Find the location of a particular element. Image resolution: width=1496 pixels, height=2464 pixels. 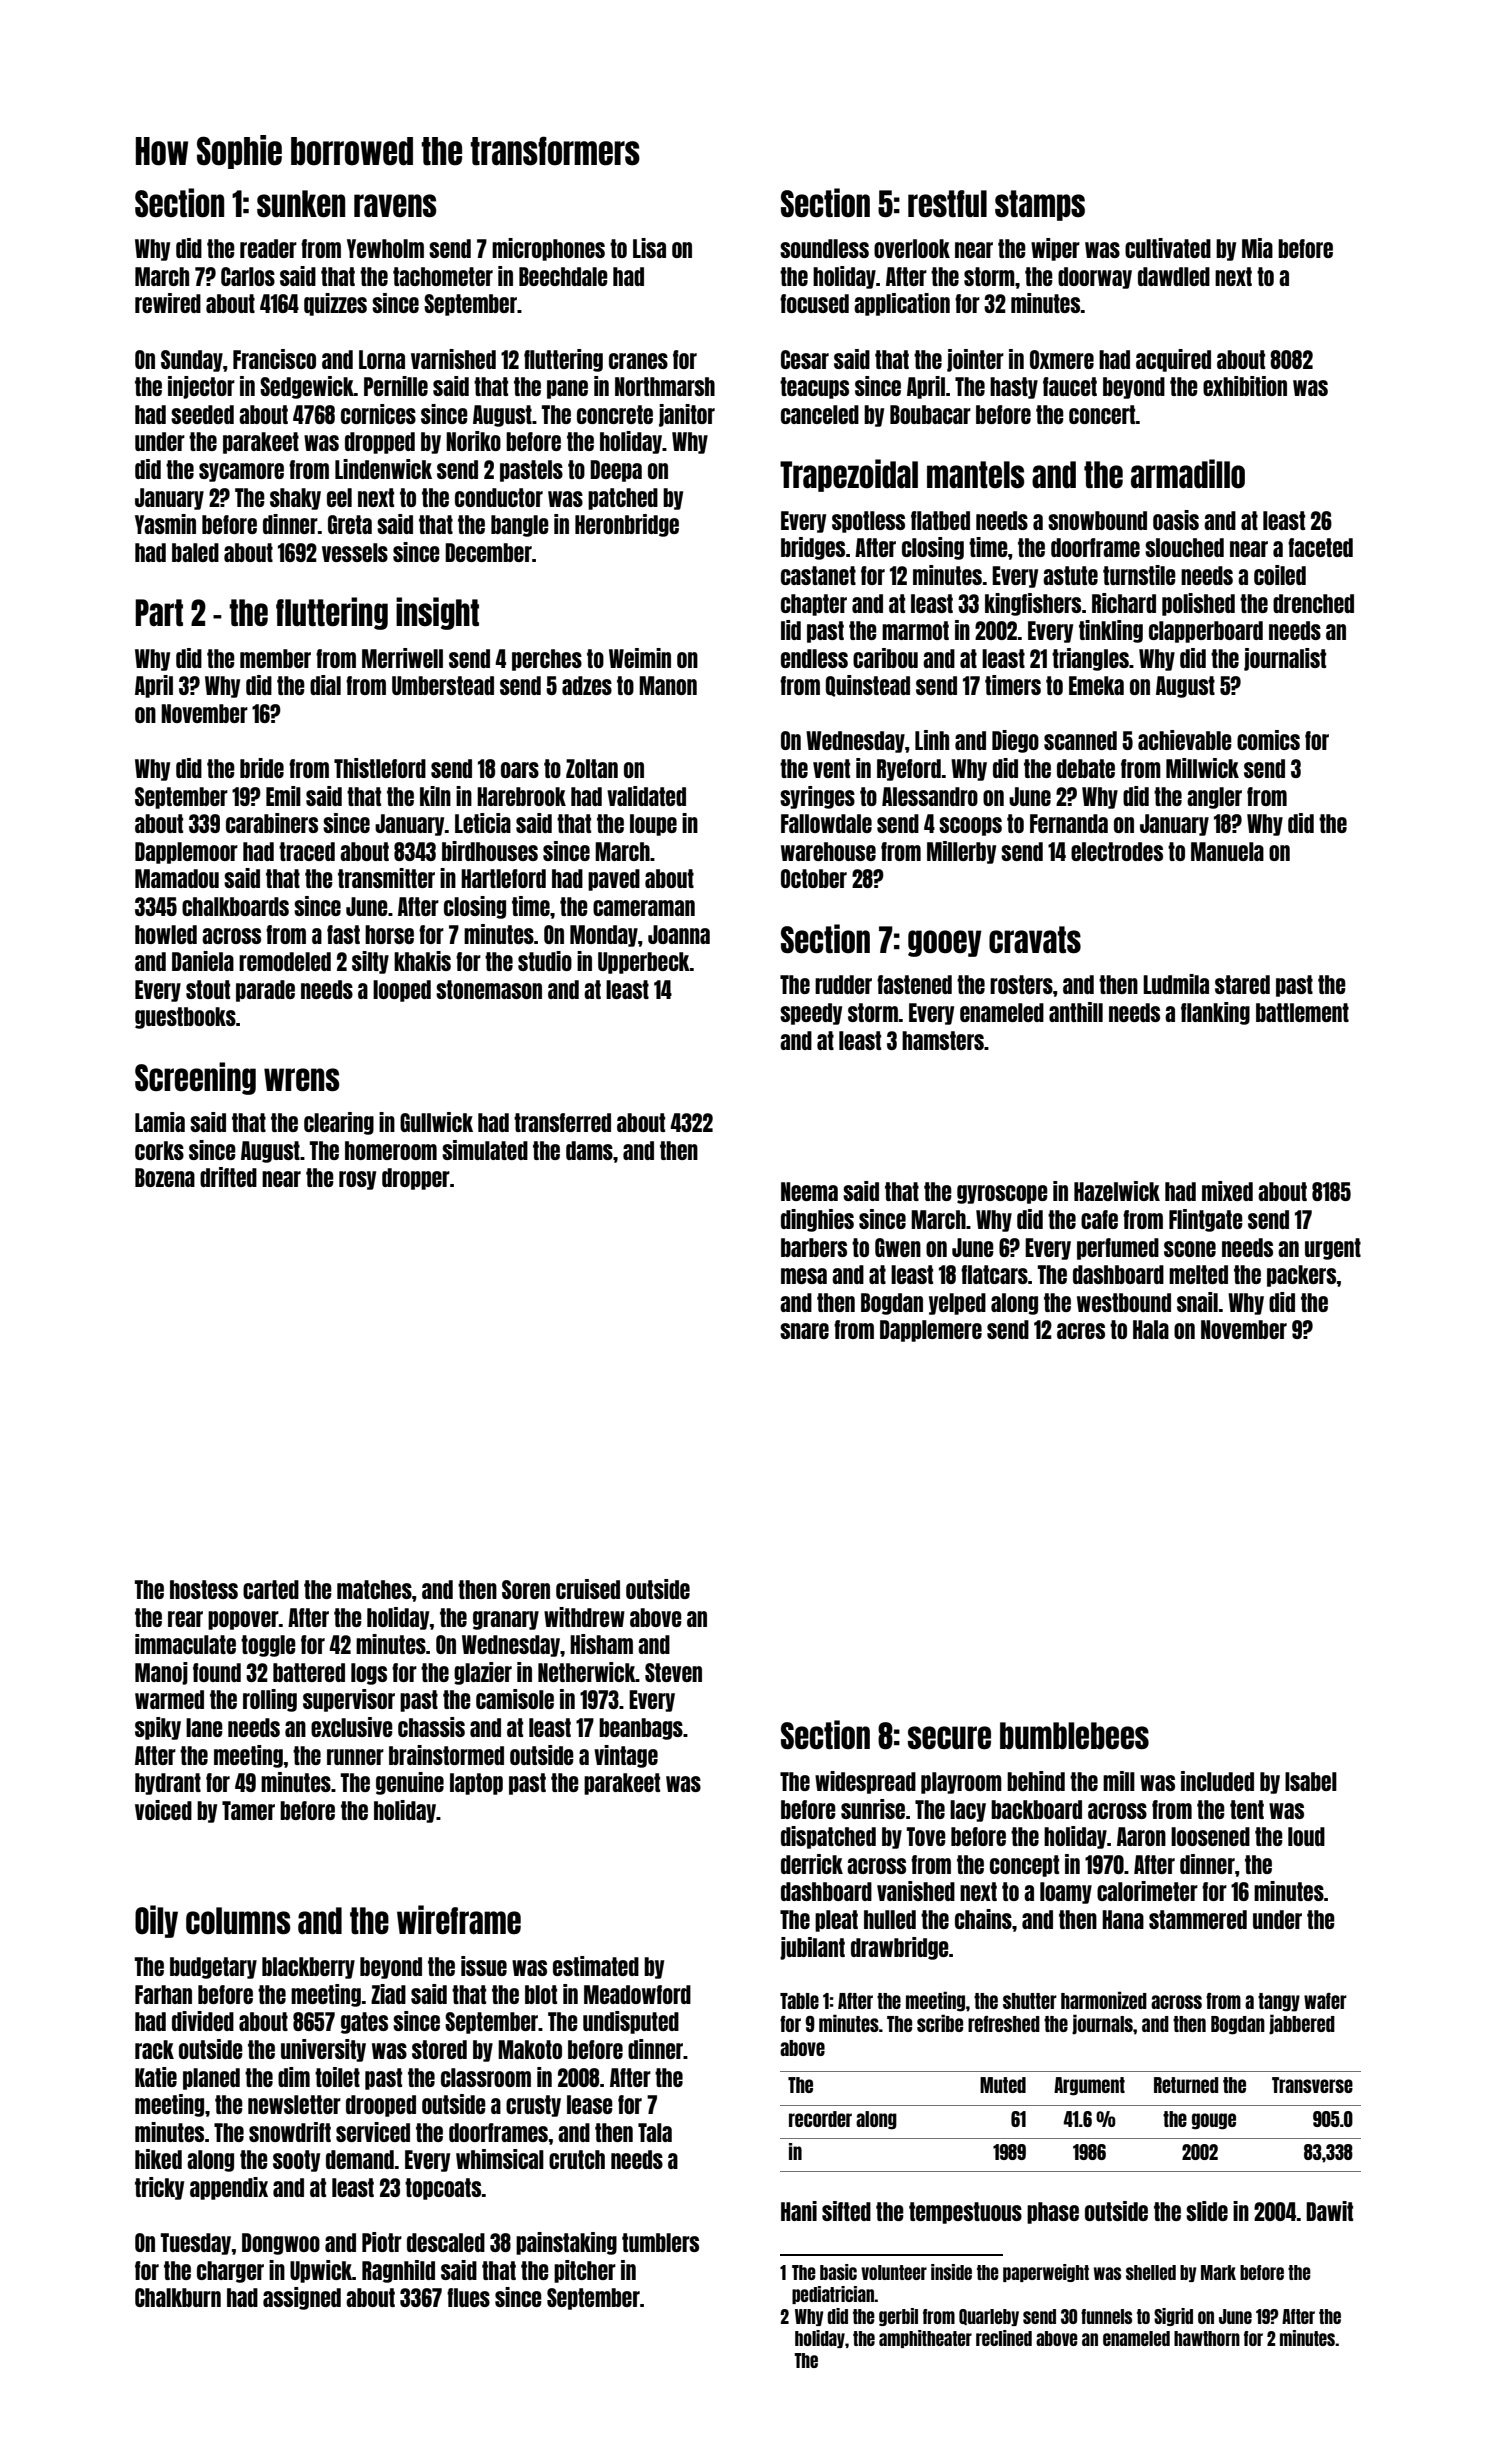

bumblebees is located at coordinates (1074, 1735).
